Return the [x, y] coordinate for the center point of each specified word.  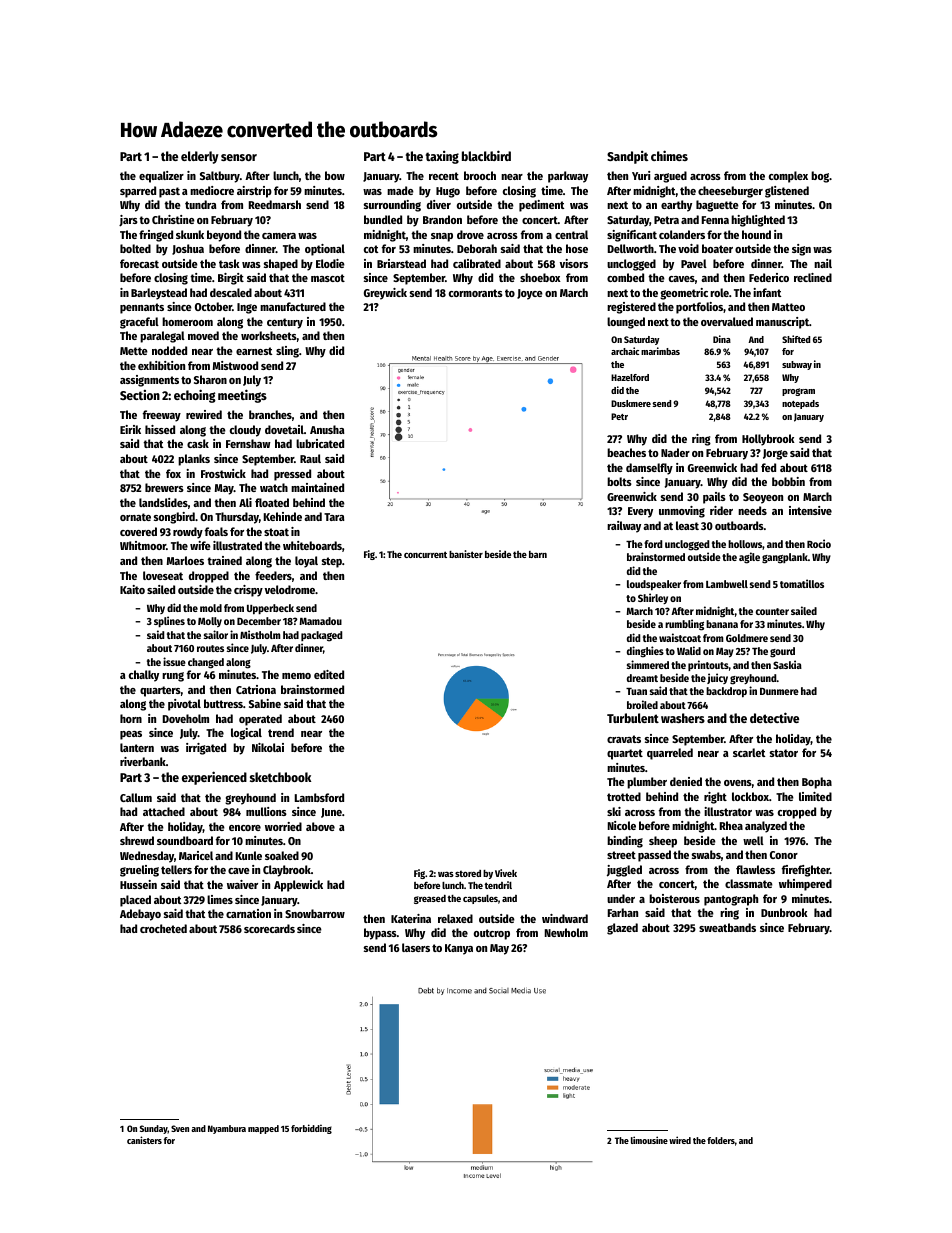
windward [565, 918]
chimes [669, 155]
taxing [442, 157]
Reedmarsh [275, 204]
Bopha [817, 783]
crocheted [163, 928]
